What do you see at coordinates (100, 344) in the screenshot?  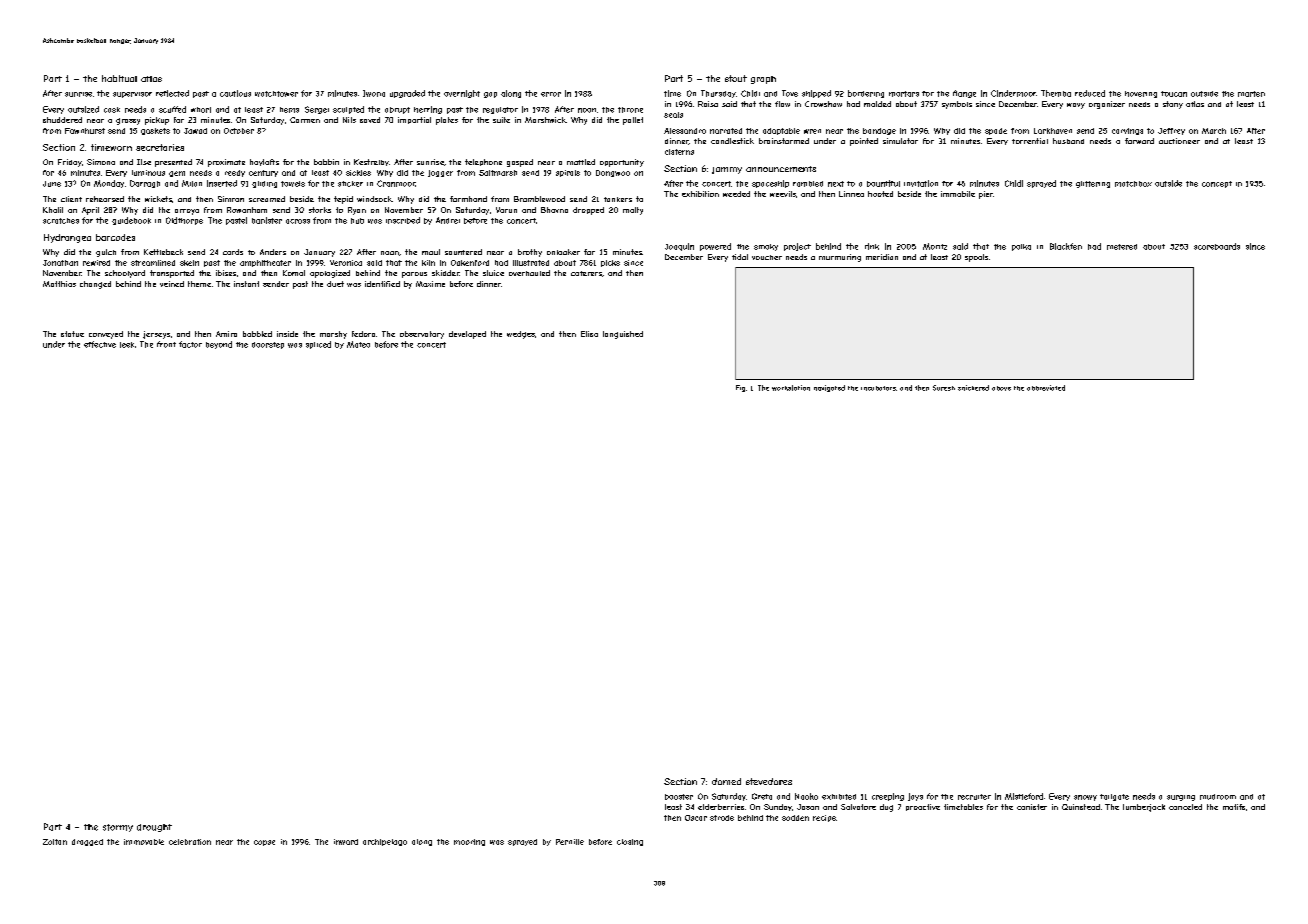 I see `effective` at bounding box center [100, 344].
